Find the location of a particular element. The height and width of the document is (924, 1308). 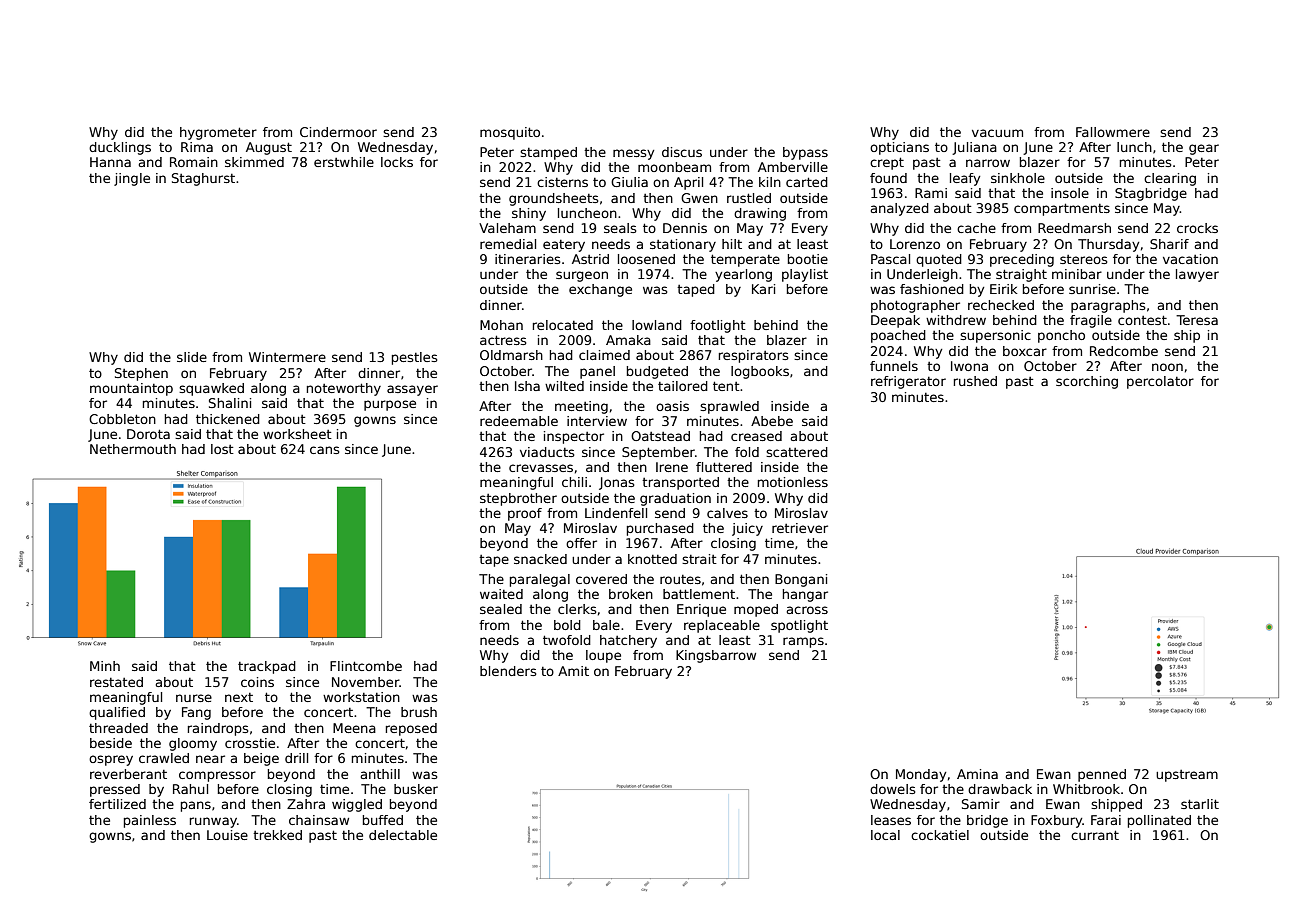

rushed is located at coordinates (975, 381).
